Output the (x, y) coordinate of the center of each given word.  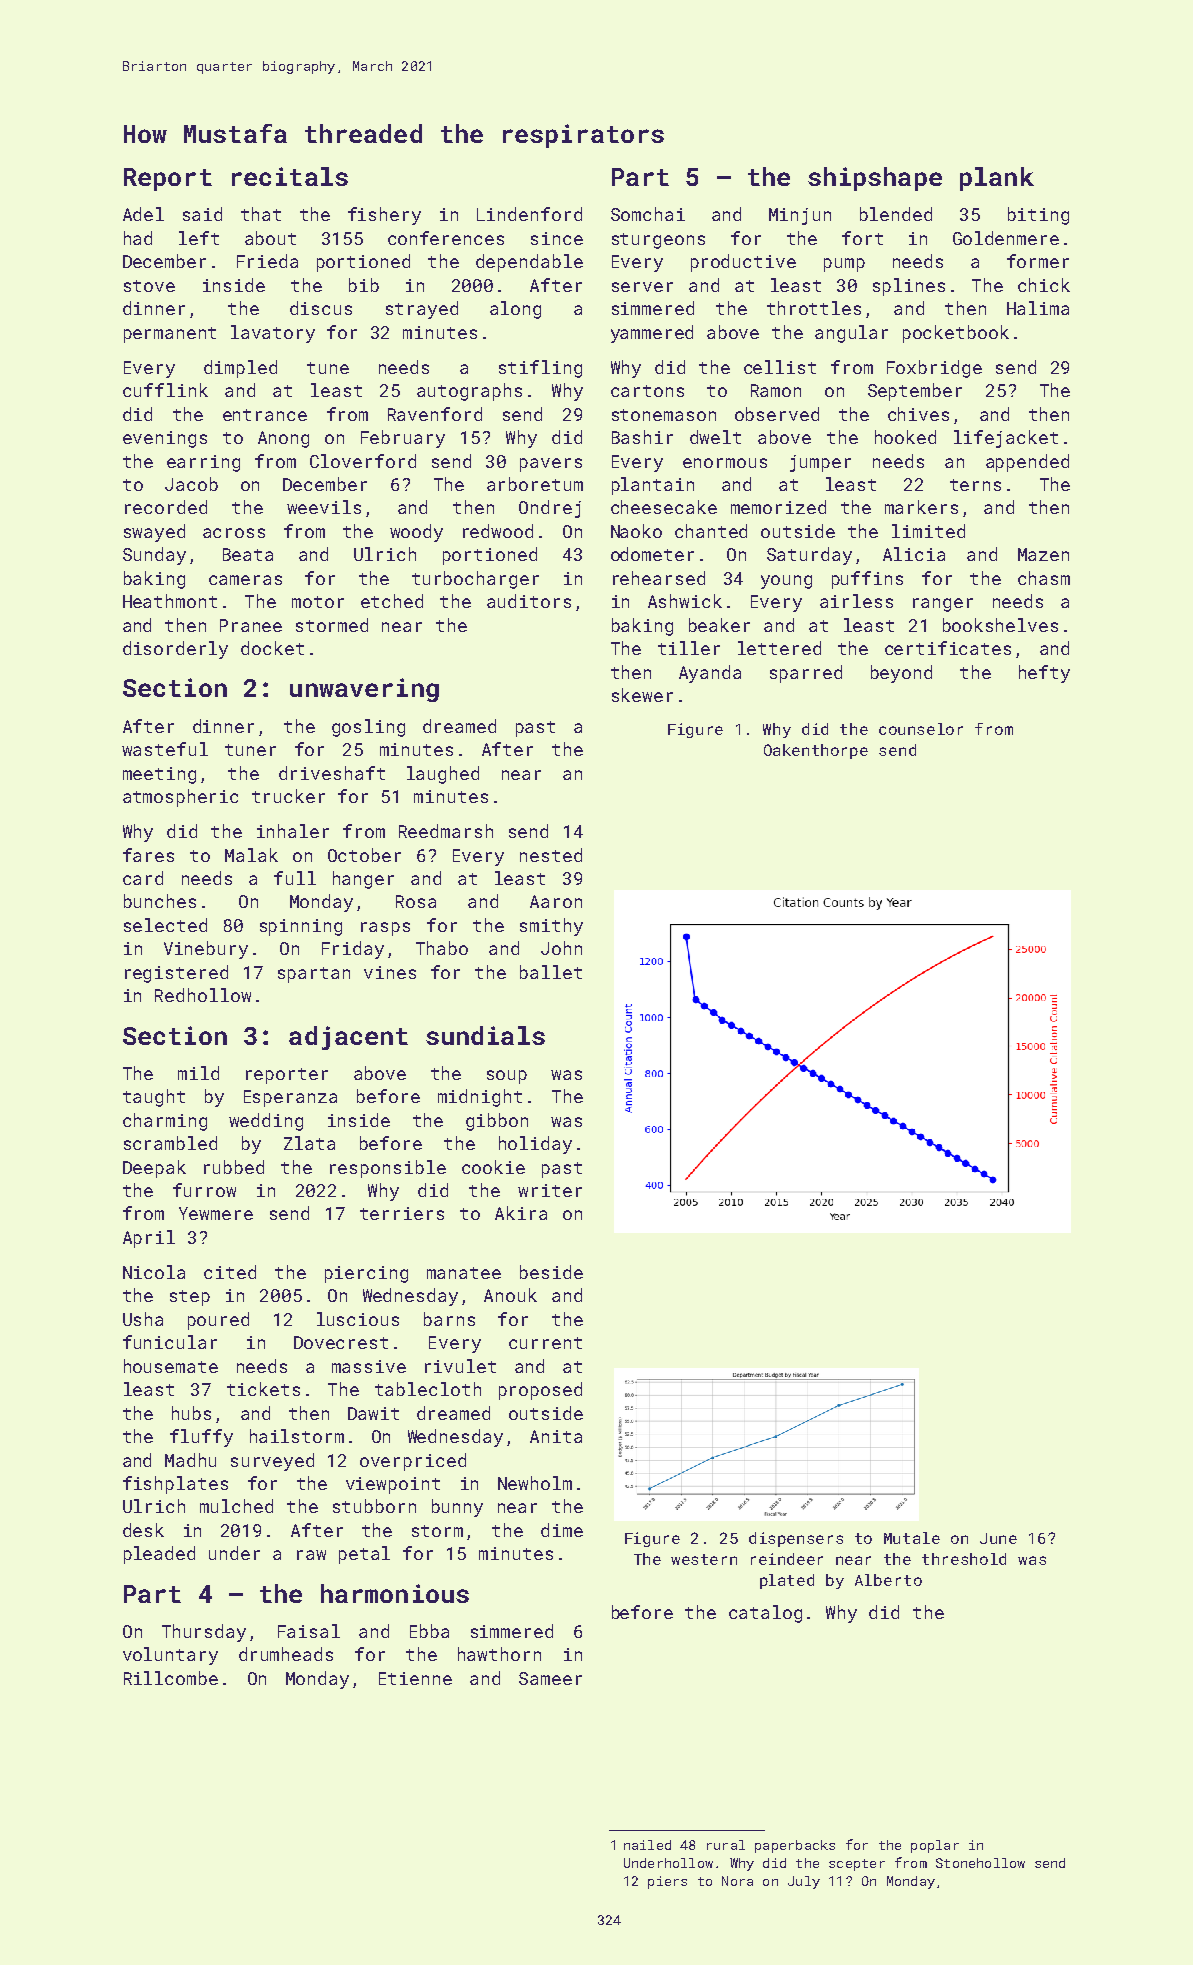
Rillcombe (171, 1678)
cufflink (165, 390)
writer (550, 1190)
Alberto (888, 1580)
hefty (1044, 674)
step (190, 1298)
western (704, 1559)
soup (507, 1077)
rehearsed (659, 578)
